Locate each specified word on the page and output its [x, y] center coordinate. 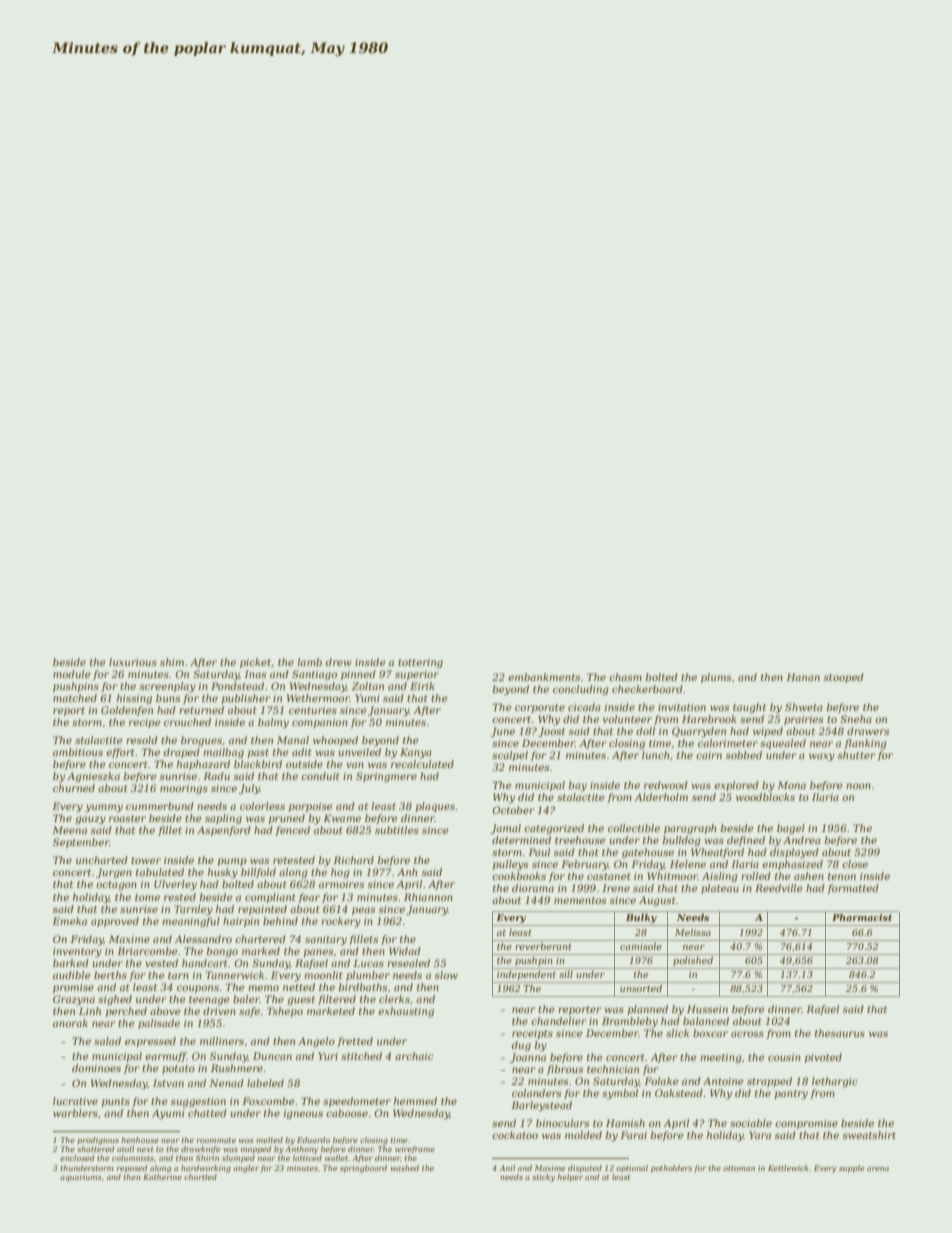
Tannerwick [235, 975]
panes [318, 953]
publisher [246, 699]
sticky [543, 1178]
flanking [865, 744]
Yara [760, 1135]
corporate [540, 708]
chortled [200, 1177]
